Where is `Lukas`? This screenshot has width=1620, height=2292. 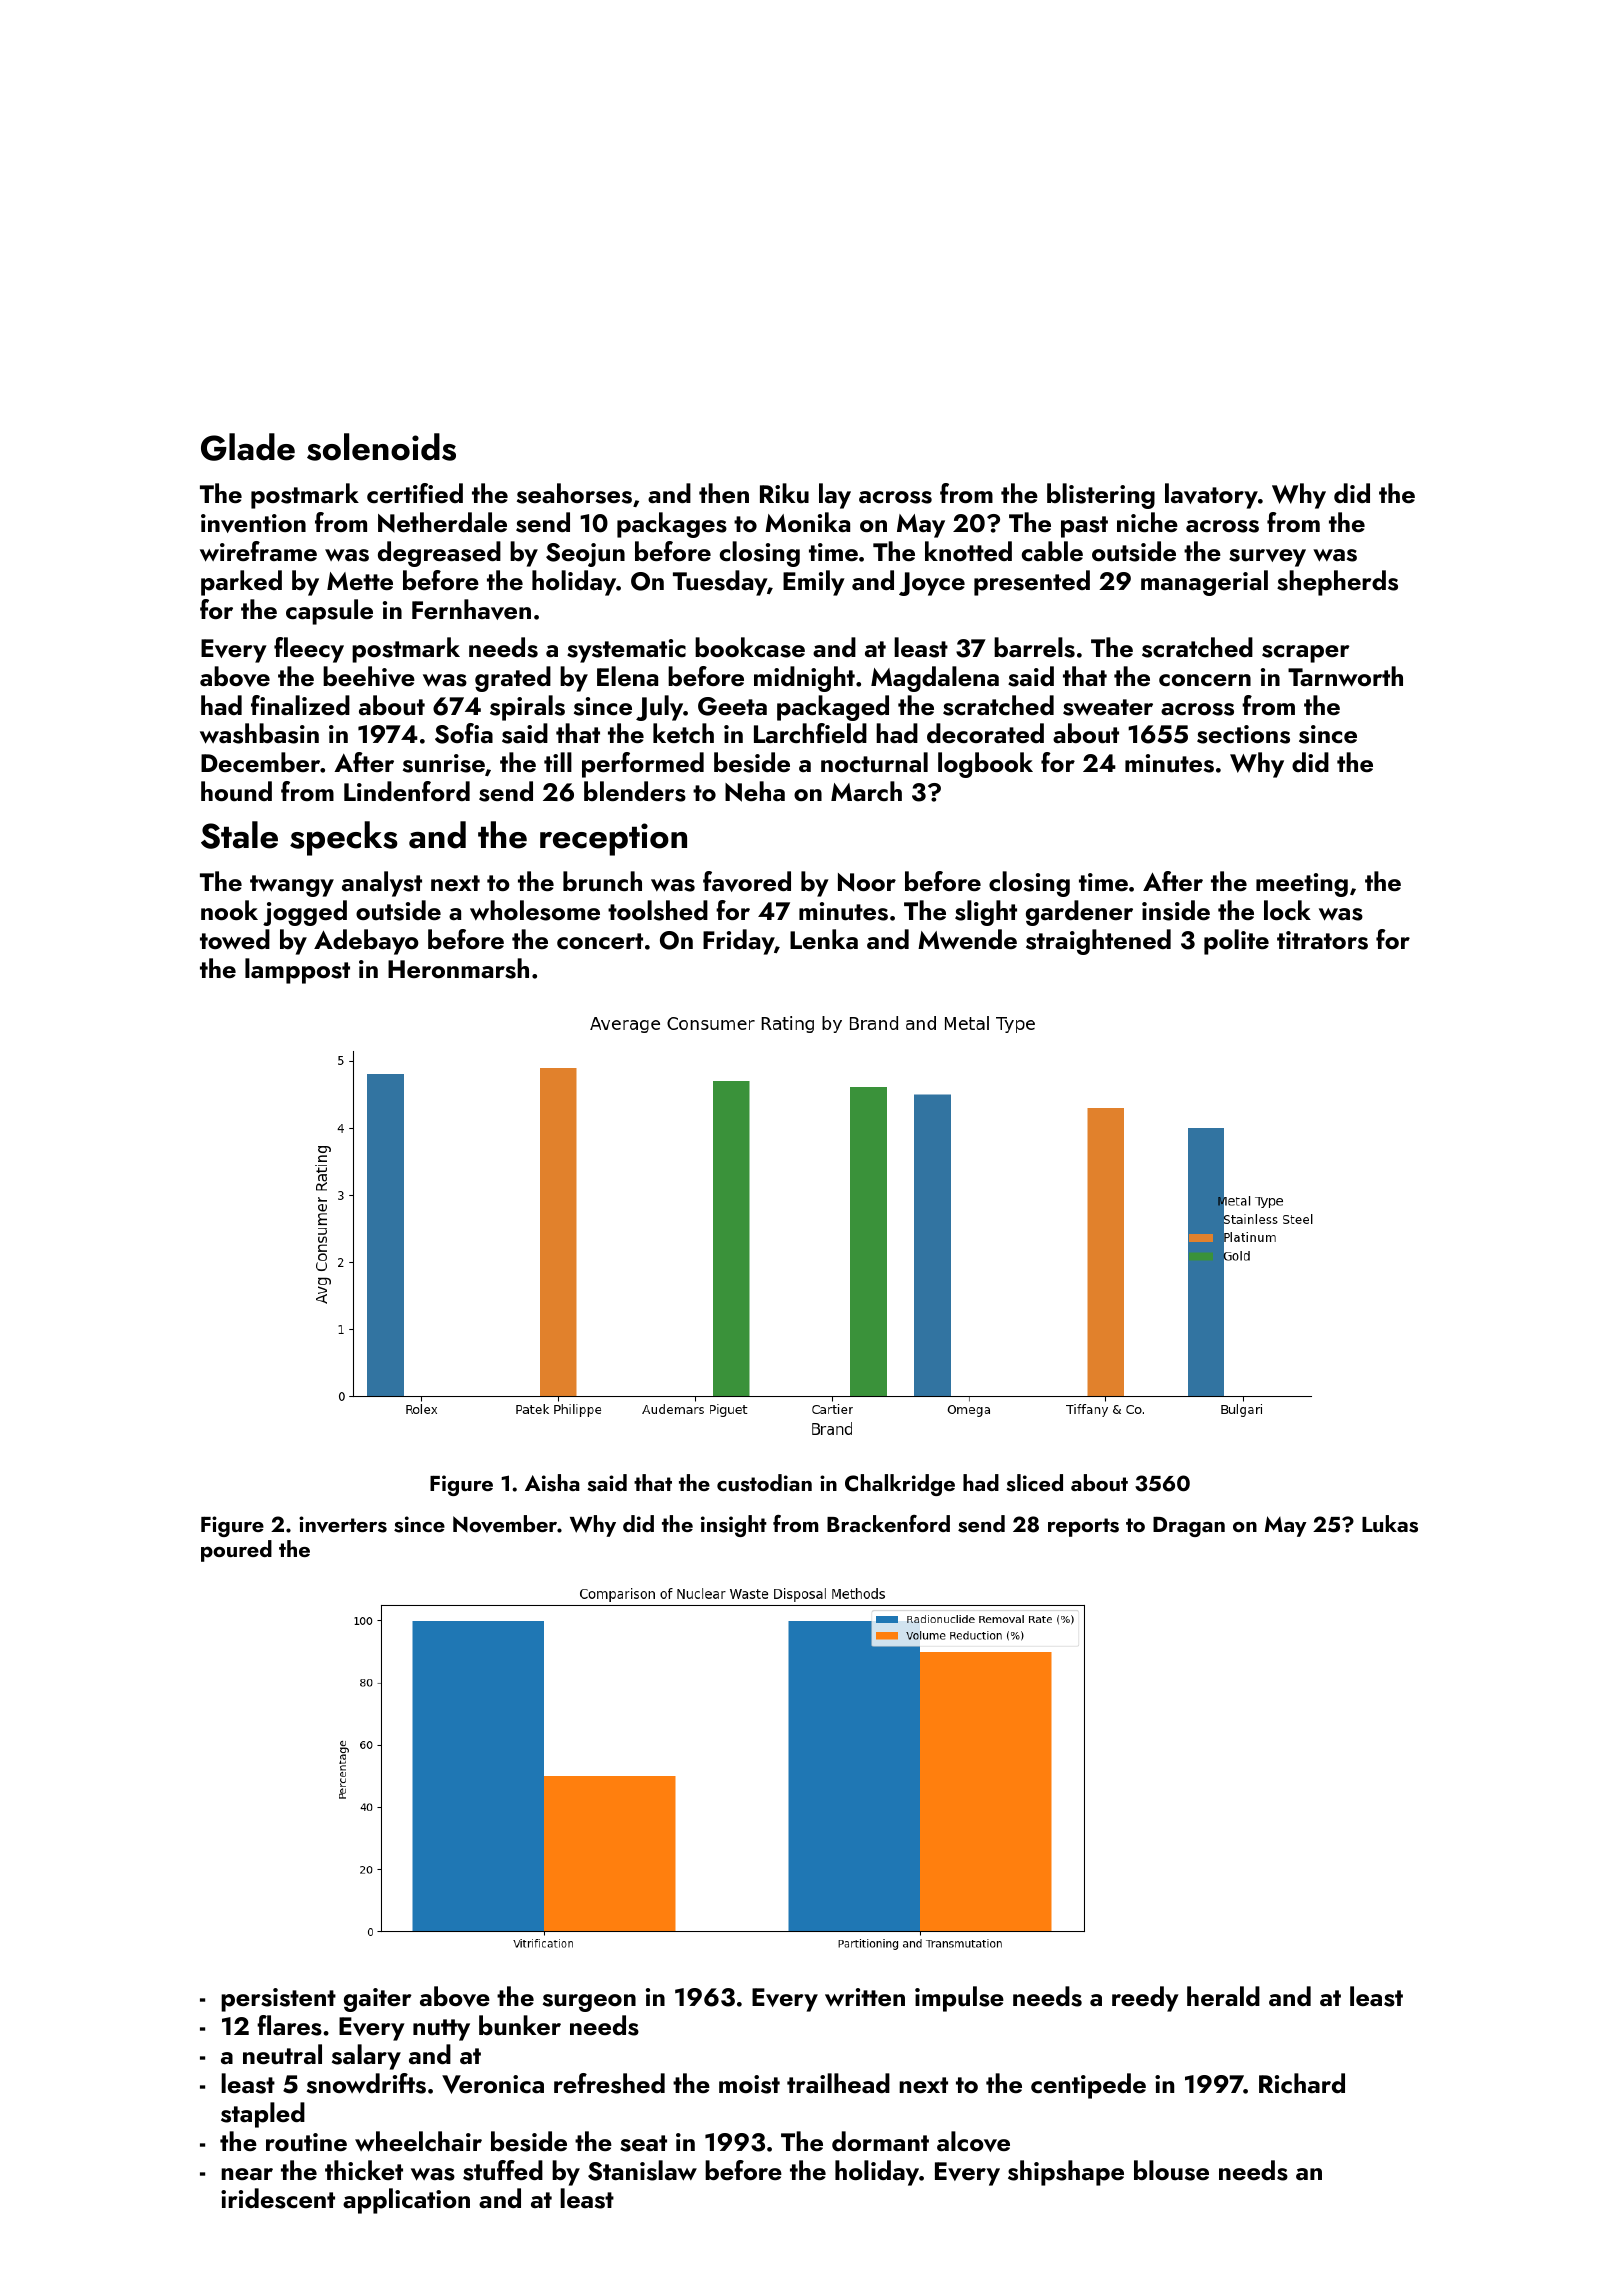 Lukas is located at coordinates (1390, 1524).
